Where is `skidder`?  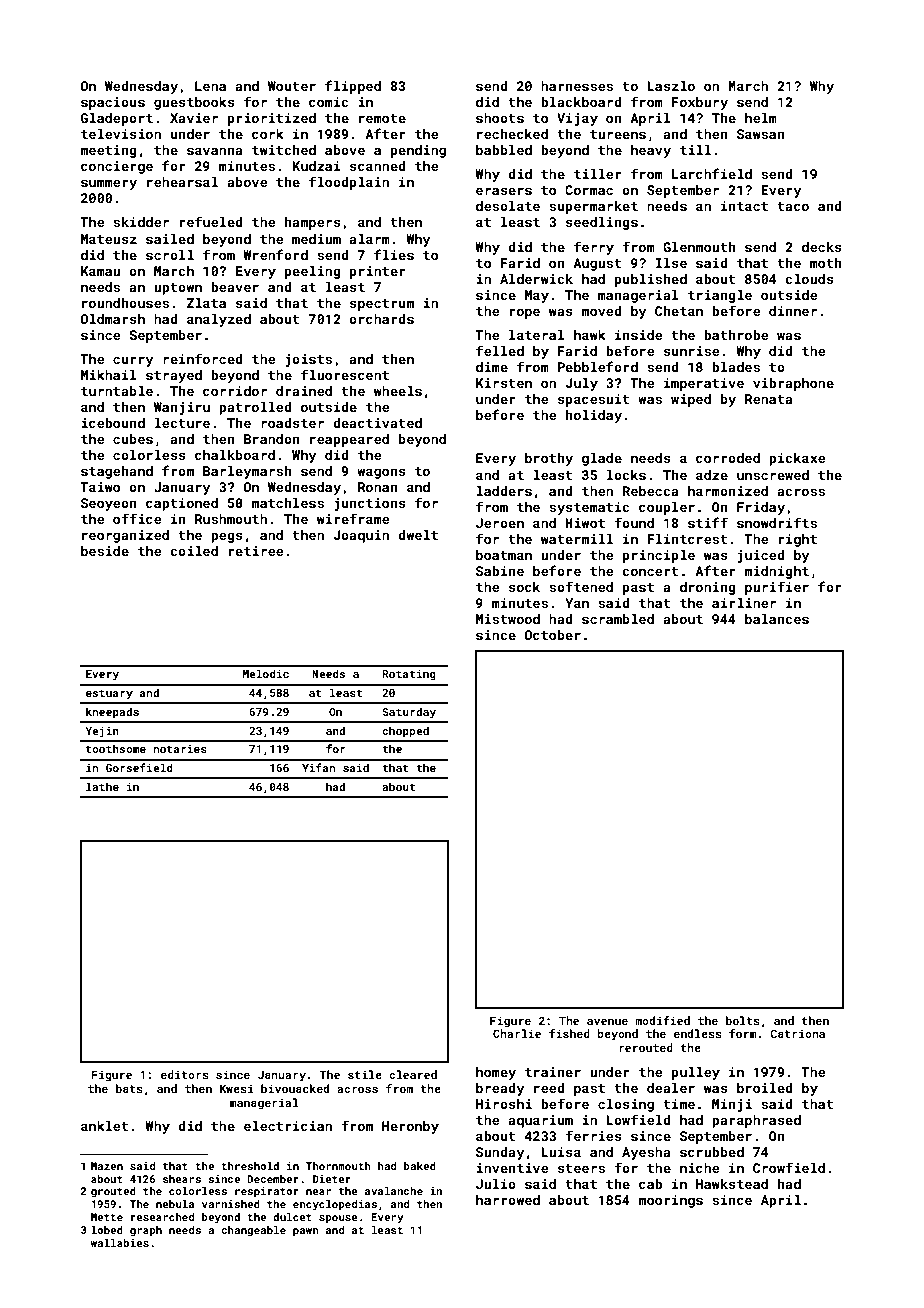
skidder is located at coordinates (141, 222).
